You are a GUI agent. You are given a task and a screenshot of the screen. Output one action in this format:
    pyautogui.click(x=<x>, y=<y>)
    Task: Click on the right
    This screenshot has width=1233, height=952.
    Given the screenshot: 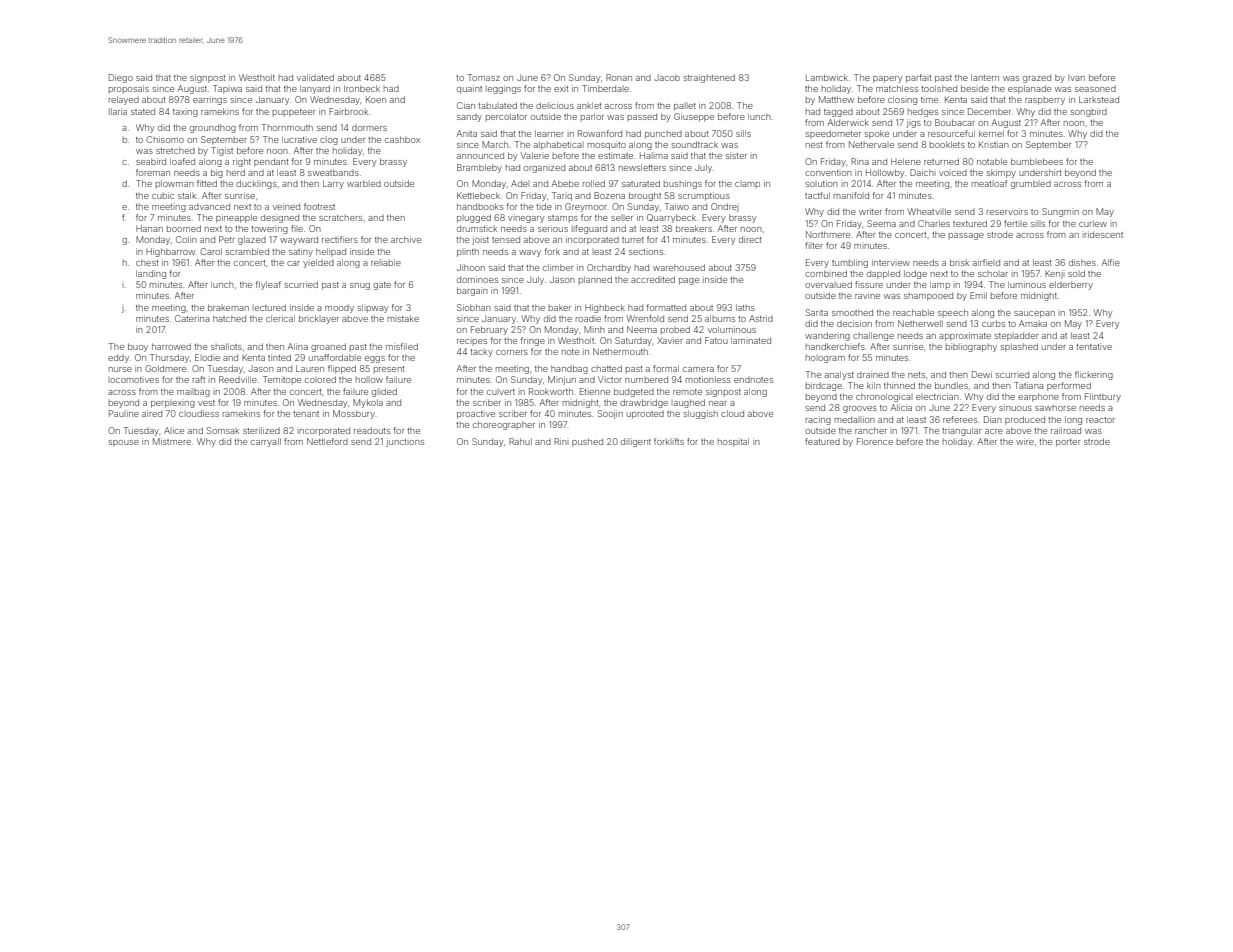 What is the action you would take?
    pyautogui.click(x=242, y=162)
